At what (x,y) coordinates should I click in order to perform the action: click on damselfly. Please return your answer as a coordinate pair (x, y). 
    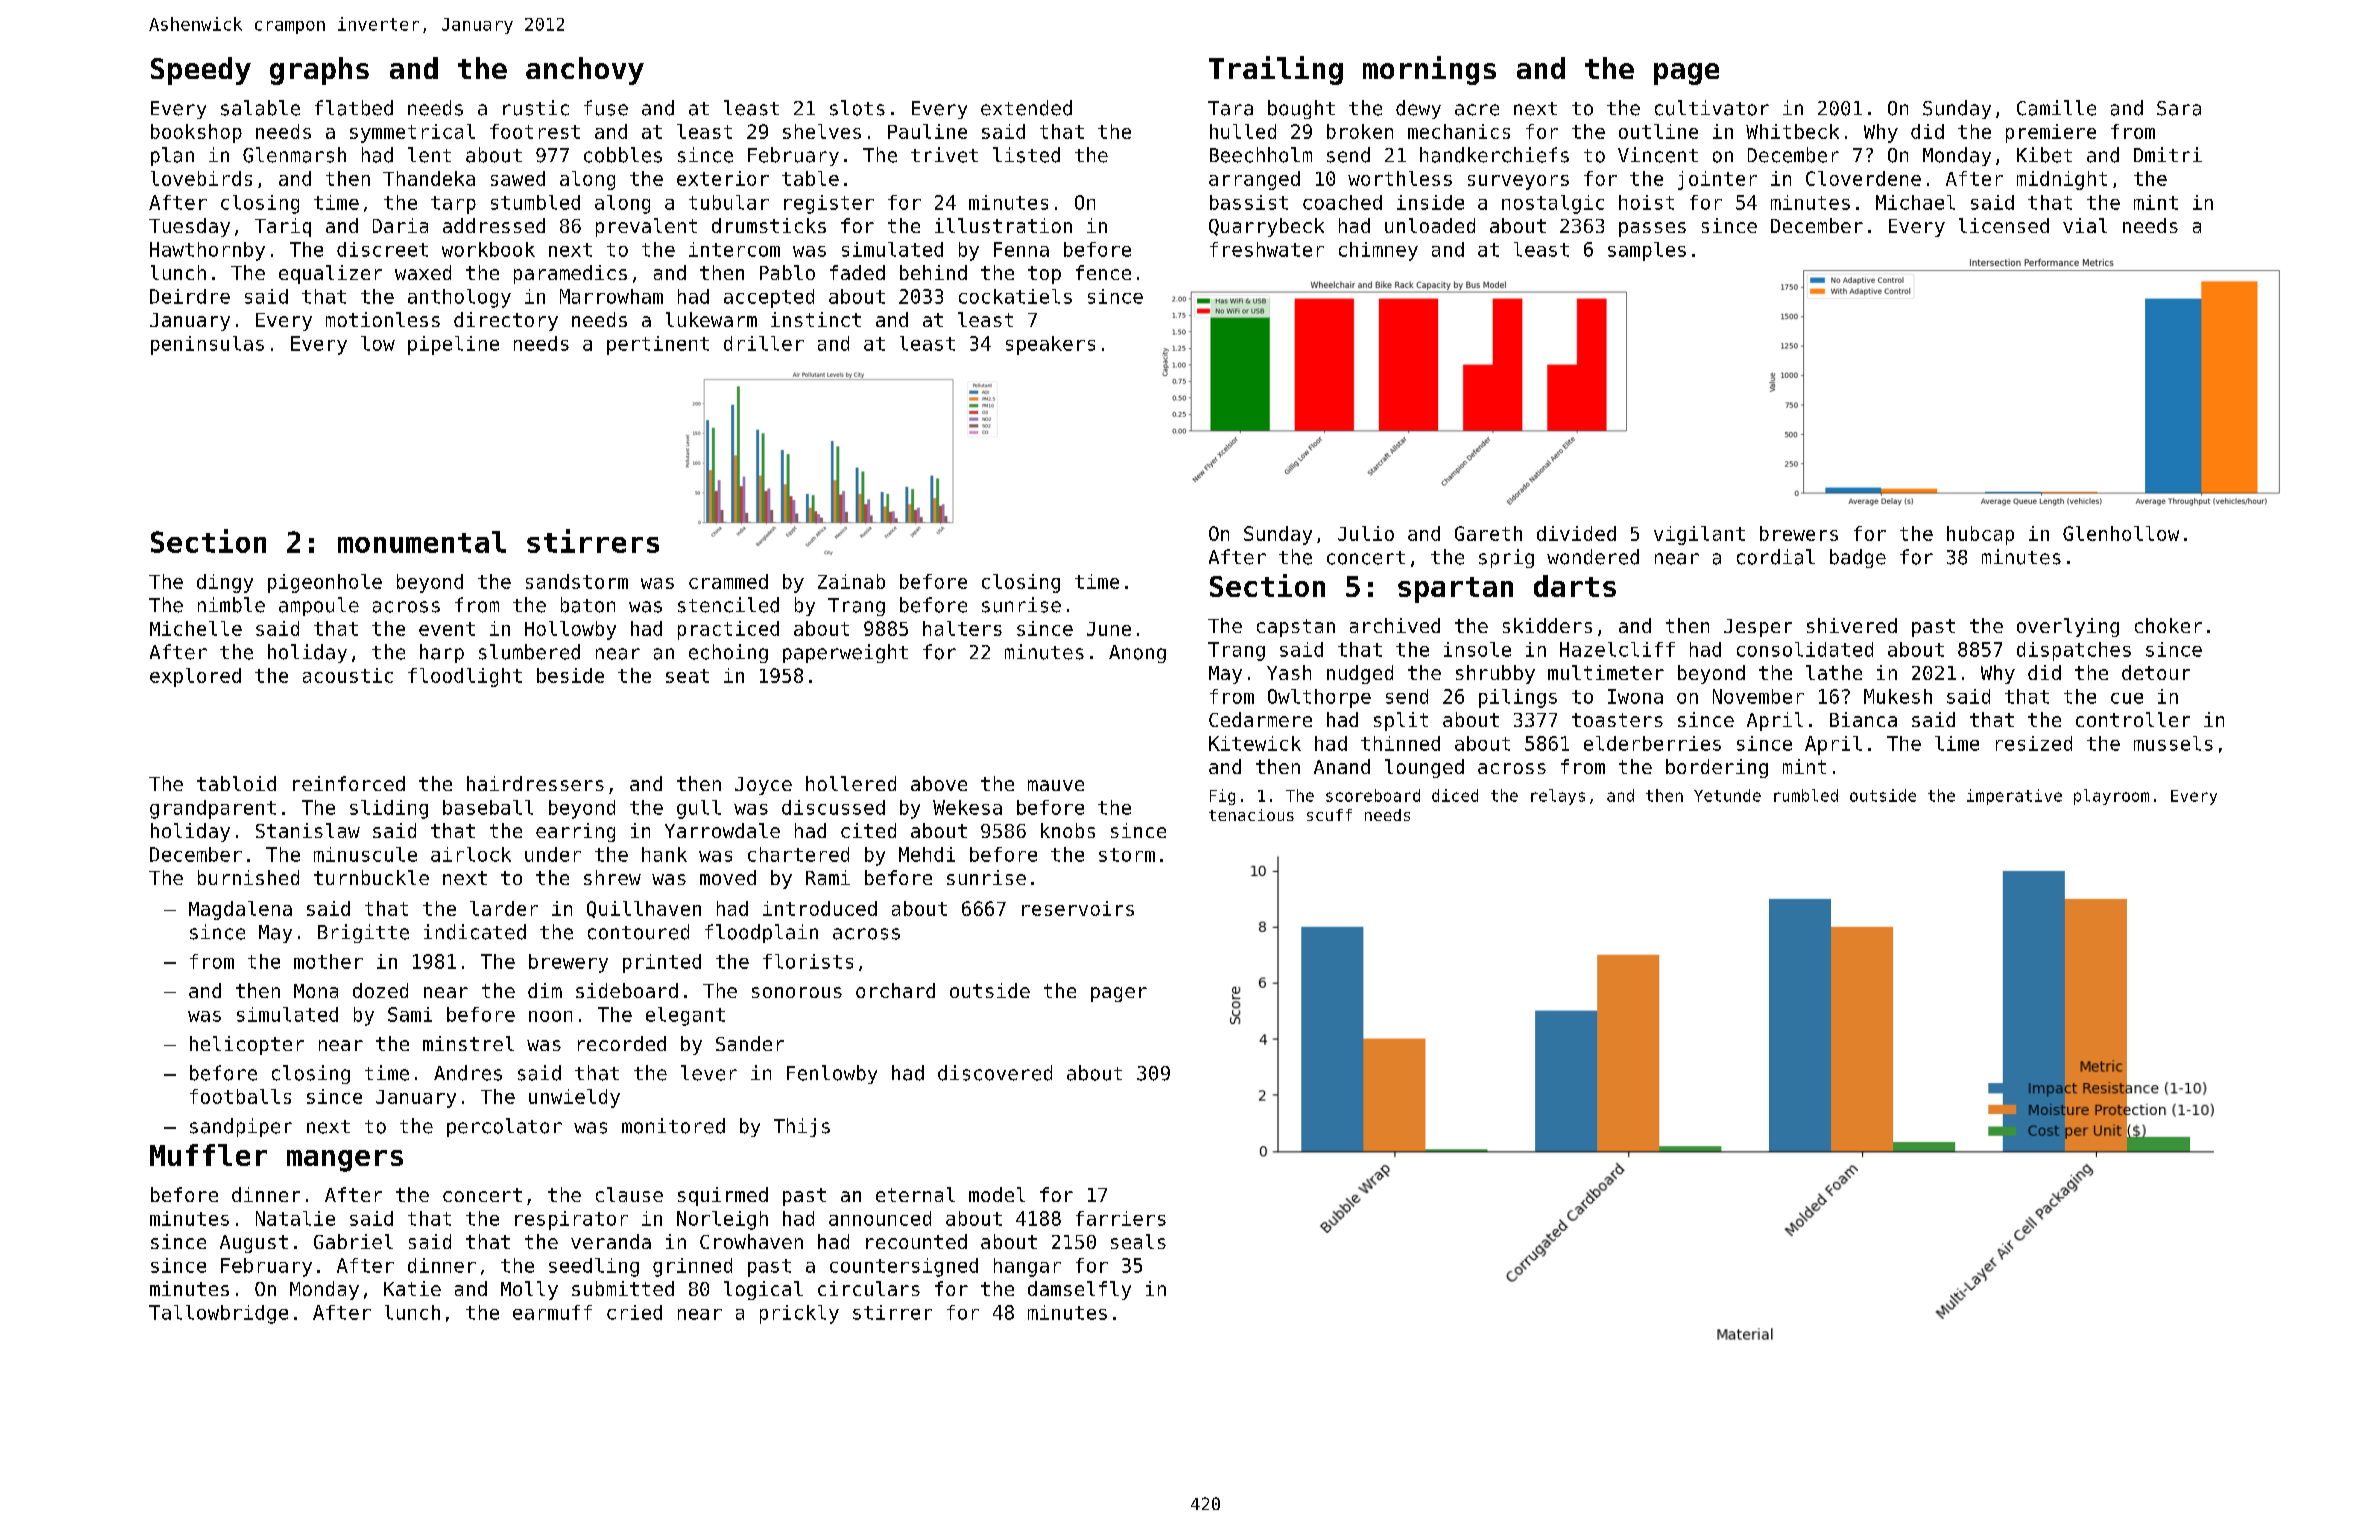
    Looking at the image, I should click on (1079, 1290).
